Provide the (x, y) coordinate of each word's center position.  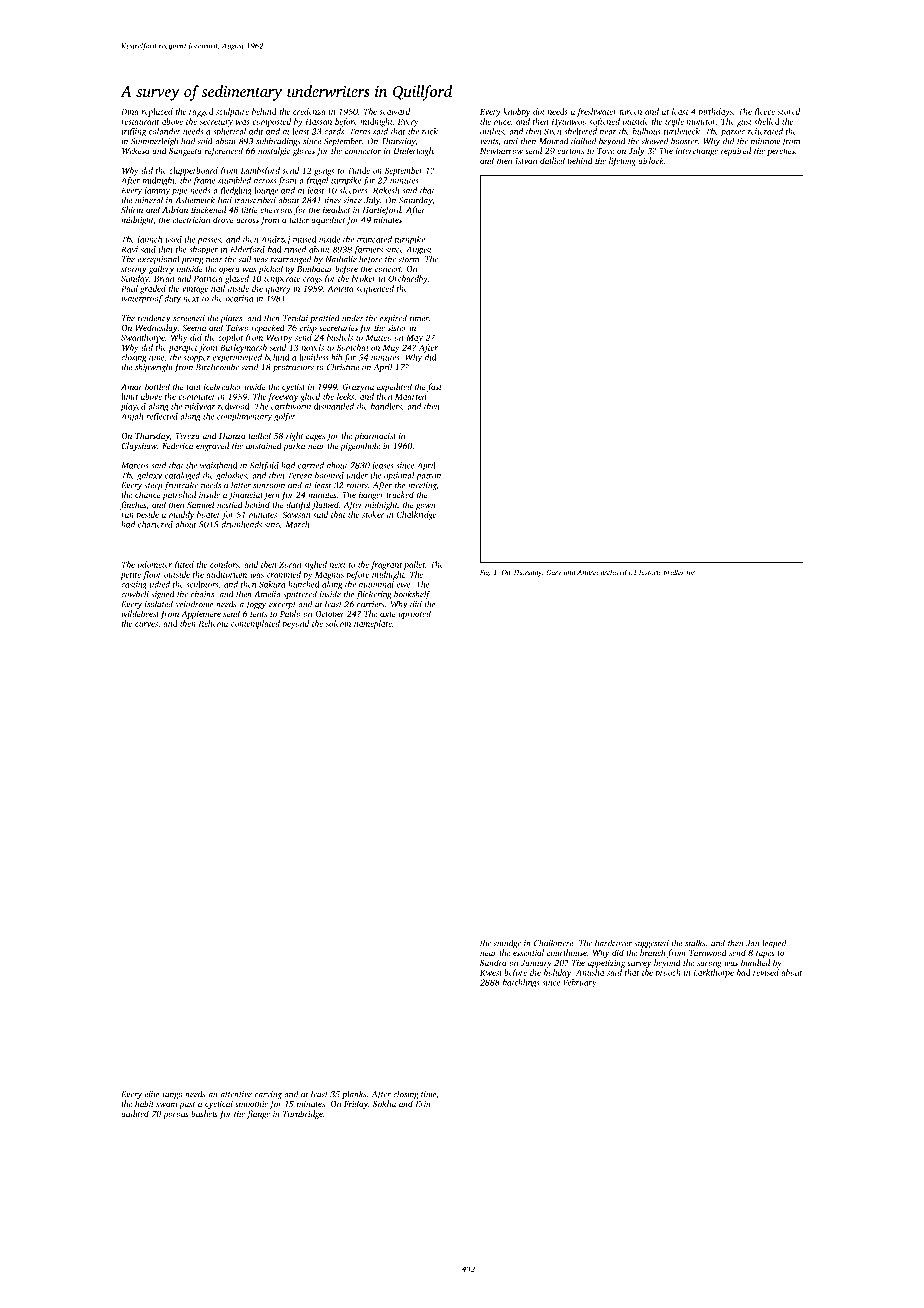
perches (781, 151)
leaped (774, 943)
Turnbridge (303, 1114)
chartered (155, 524)
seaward (394, 111)
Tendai (295, 318)
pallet (414, 565)
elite (152, 1094)
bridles (674, 572)
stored (789, 111)
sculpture (232, 112)
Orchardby (408, 279)
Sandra (493, 962)
